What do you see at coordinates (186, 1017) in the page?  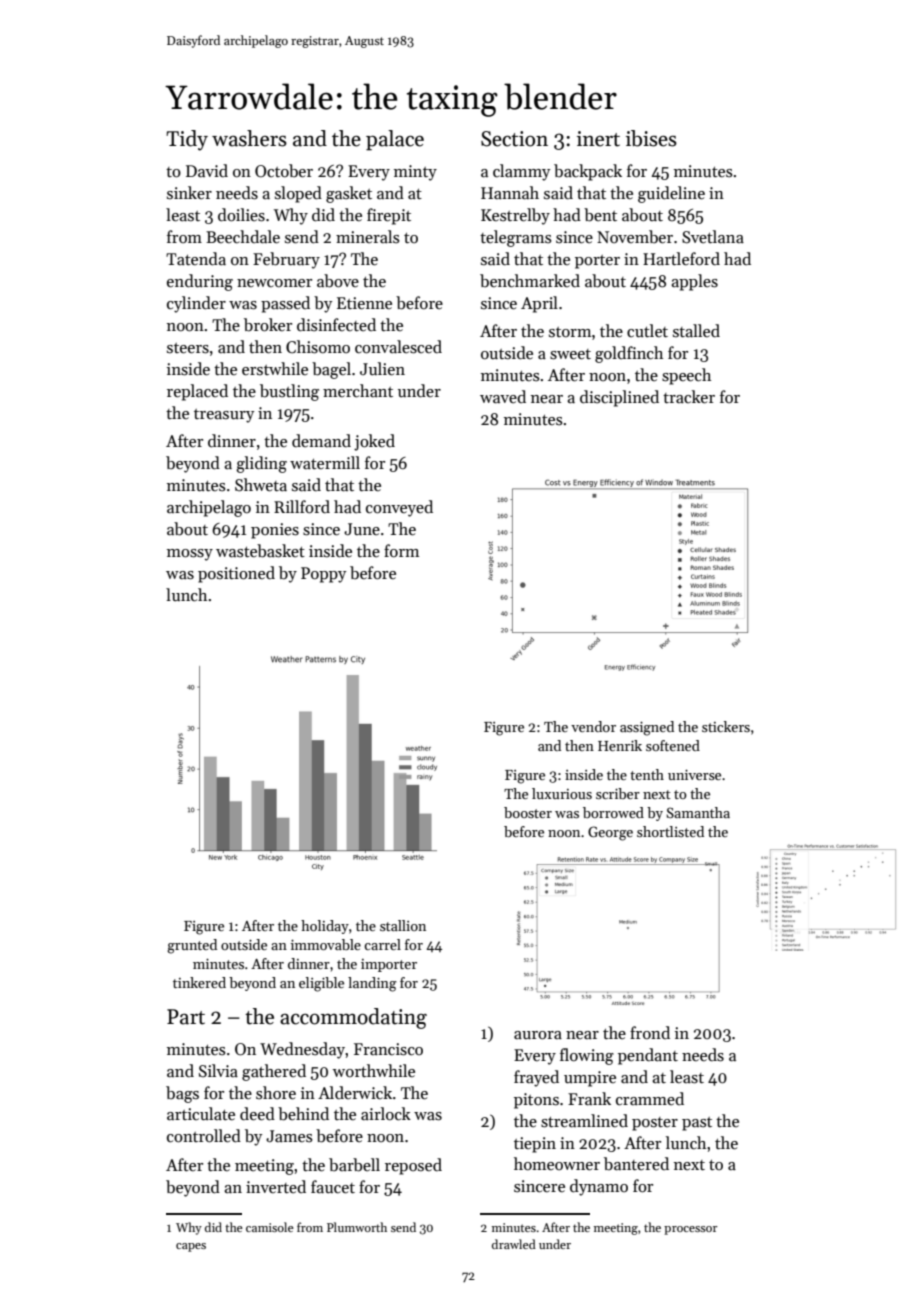 I see `Part` at bounding box center [186, 1017].
